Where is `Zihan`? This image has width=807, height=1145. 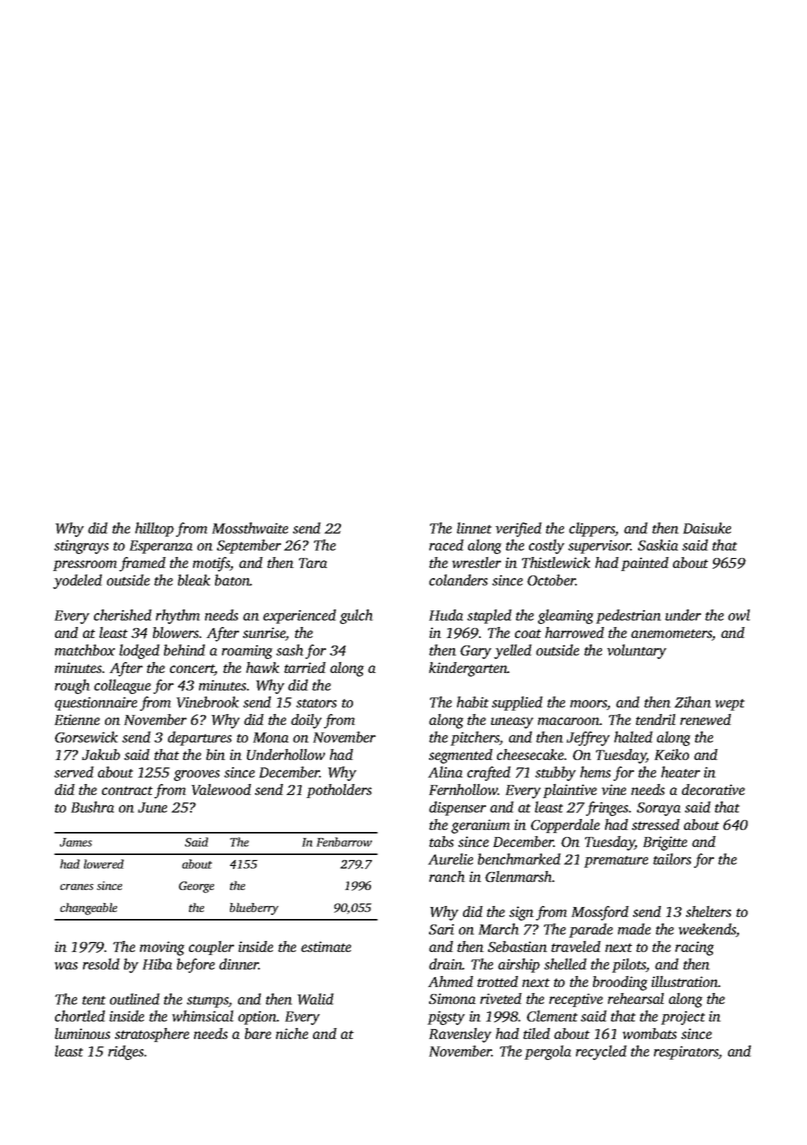 Zihan is located at coordinates (693, 702).
